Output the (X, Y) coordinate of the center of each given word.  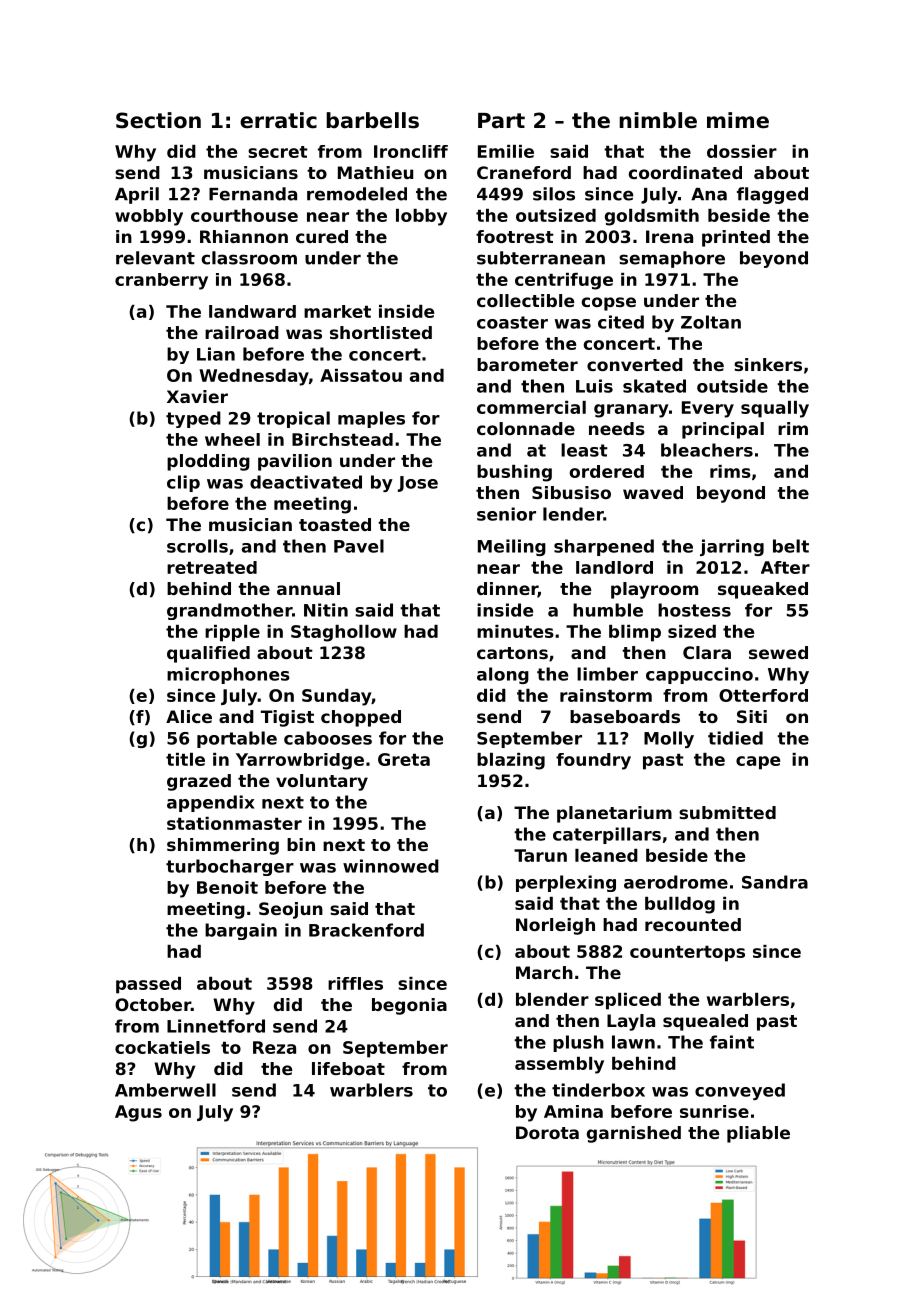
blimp (635, 633)
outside (732, 386)
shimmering (223, 846)
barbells (372, 120)
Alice (189, 716)
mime (738, 120)
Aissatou (361, 375)
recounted (693, 924)
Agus (138, 1113)
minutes (515, 631)
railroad (242, 332)
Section (158, 120)
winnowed (391, 866)
